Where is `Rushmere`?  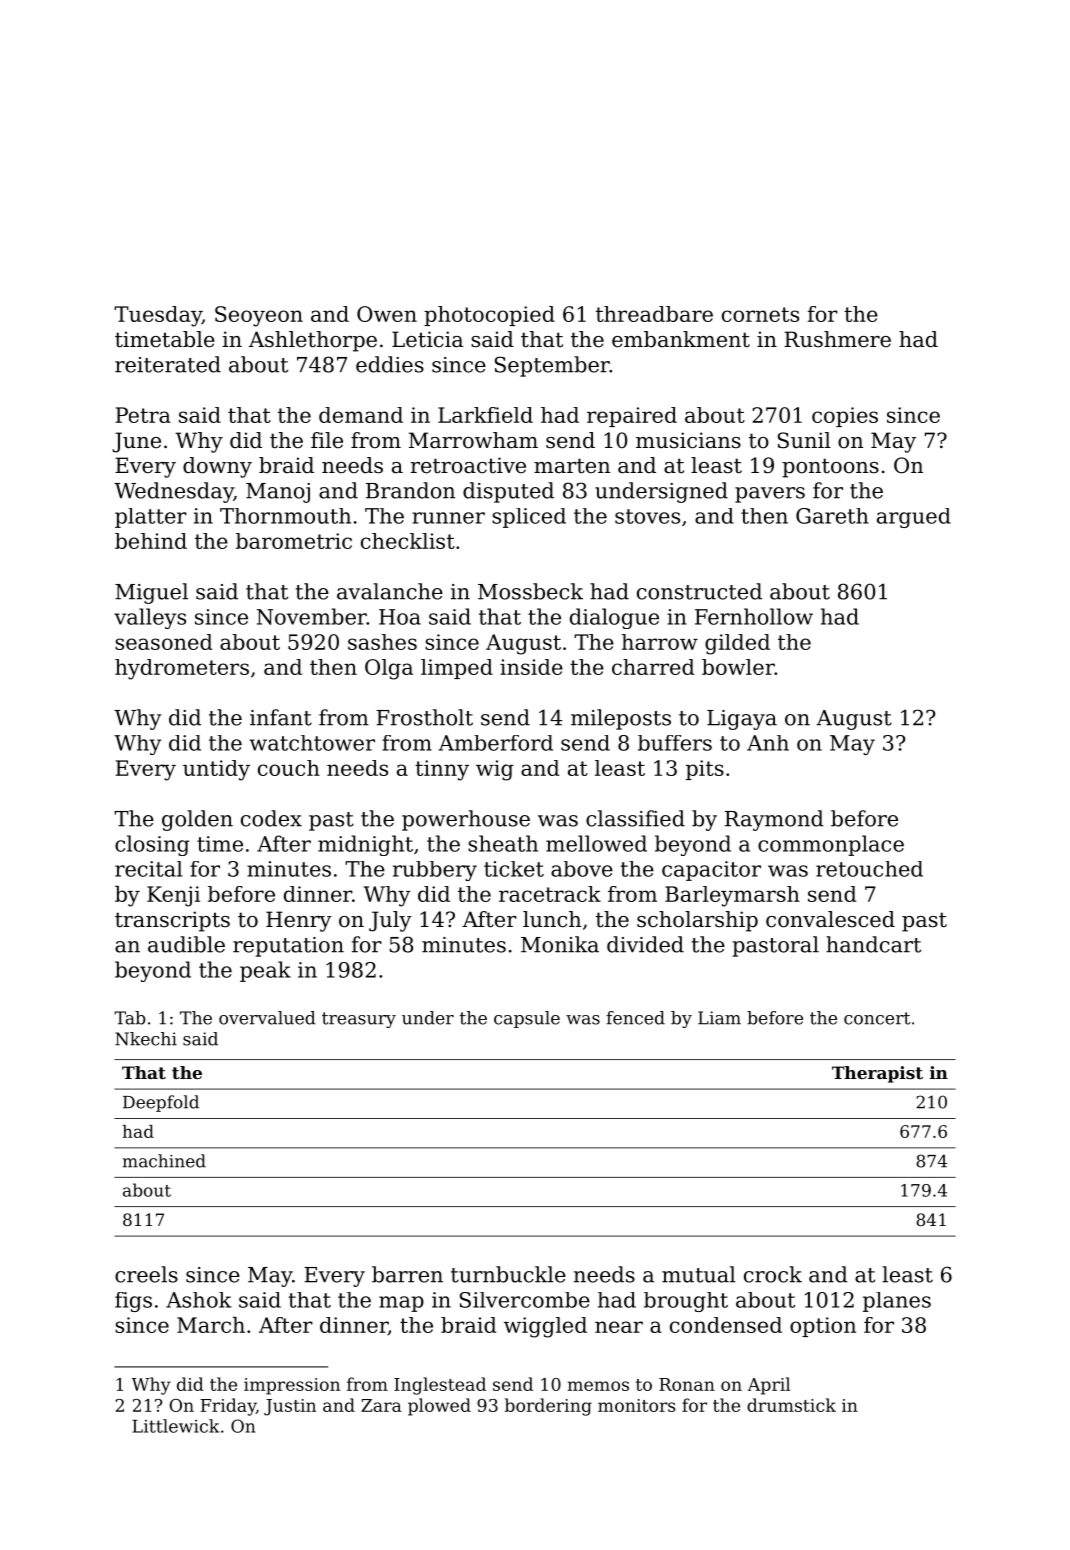 Rushmere is located at coordinates (837, 339).
